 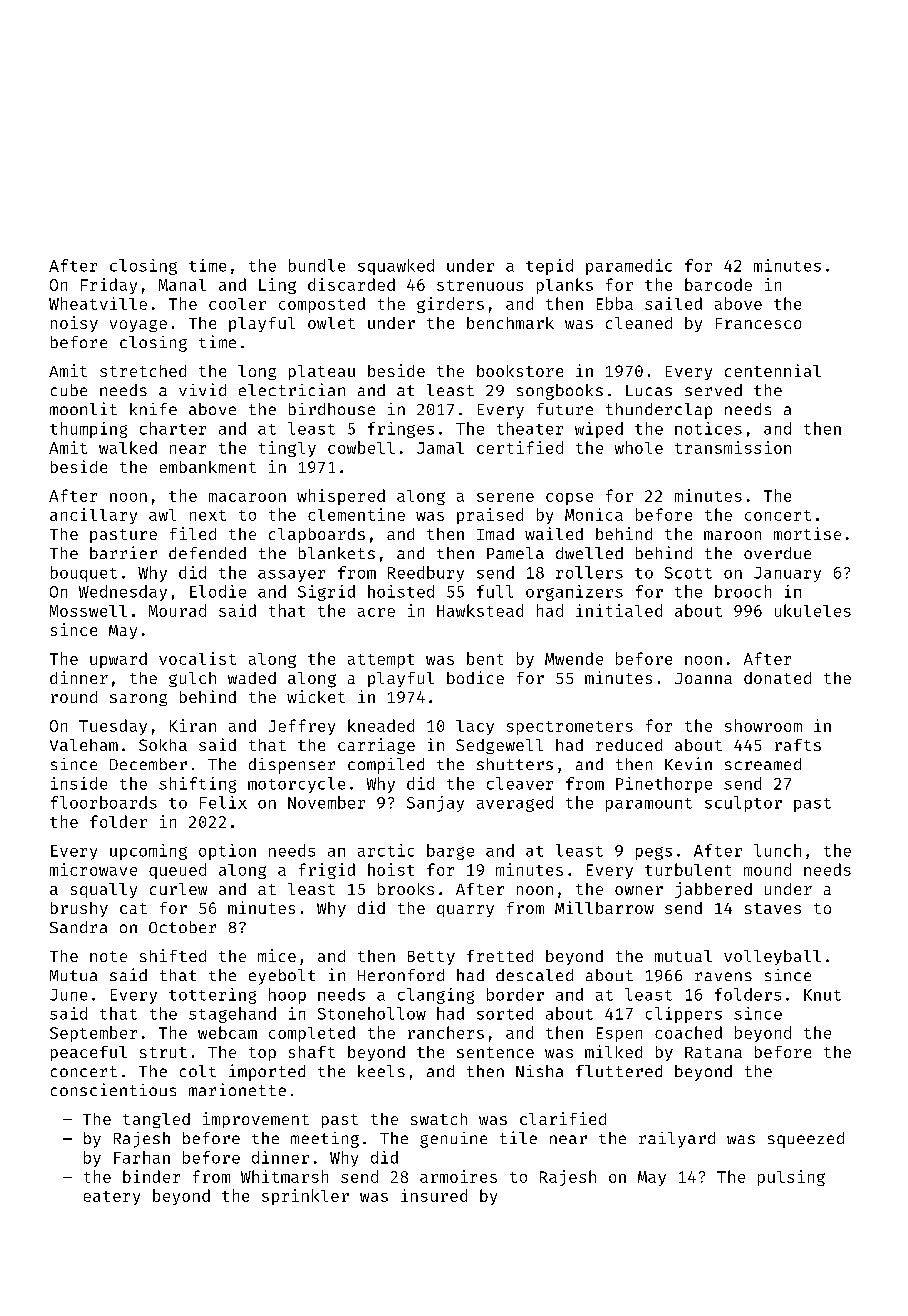 What do you see at coordinates (807, 533) in the image?
I see `mortise` at bounding box center [807, 533].
